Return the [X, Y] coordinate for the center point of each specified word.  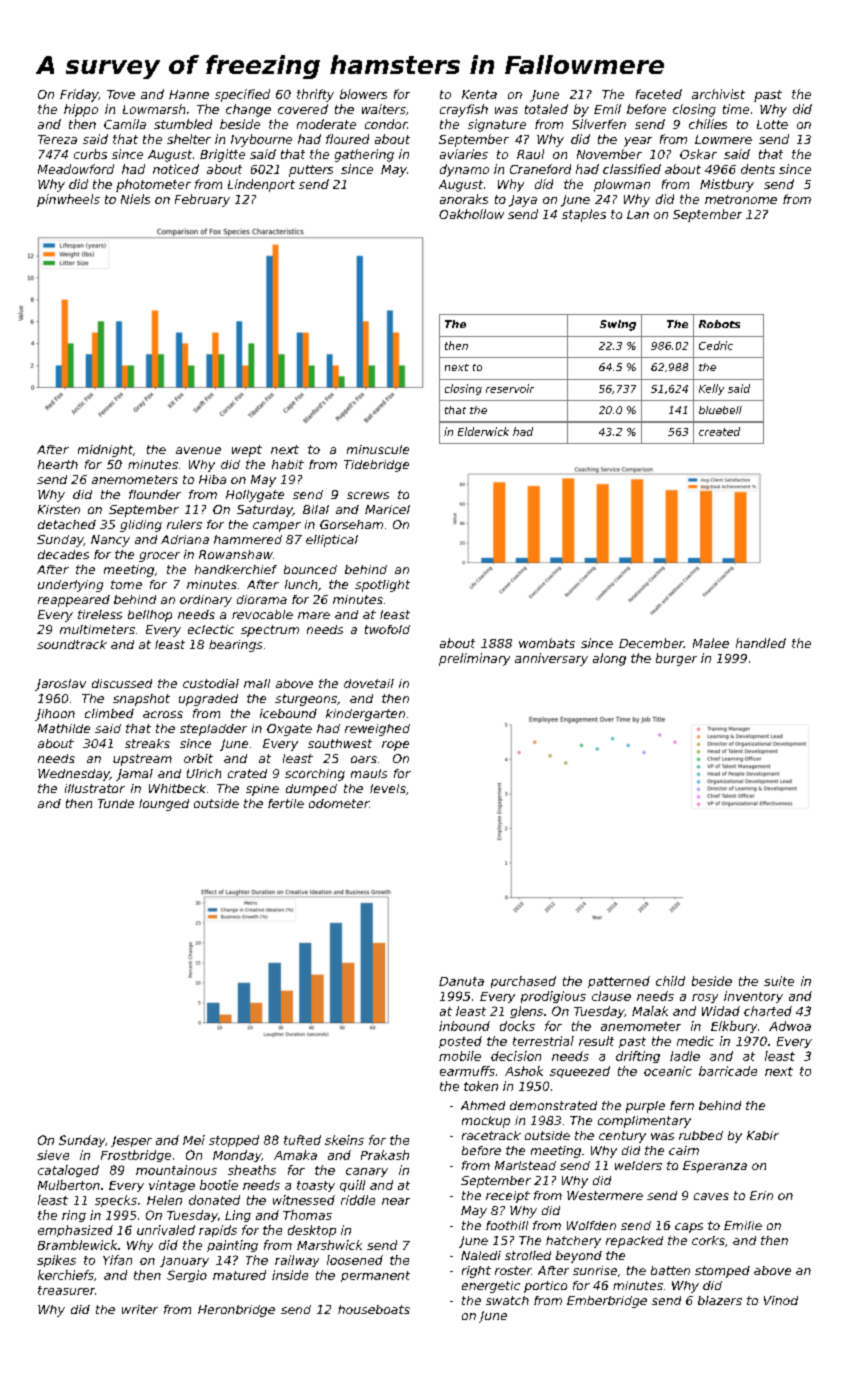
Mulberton [69, 1185]
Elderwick [483, 431]
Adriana [185, 539]
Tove [121, 94]
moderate [326, 124]
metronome [741, 199]
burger [676, 659]
